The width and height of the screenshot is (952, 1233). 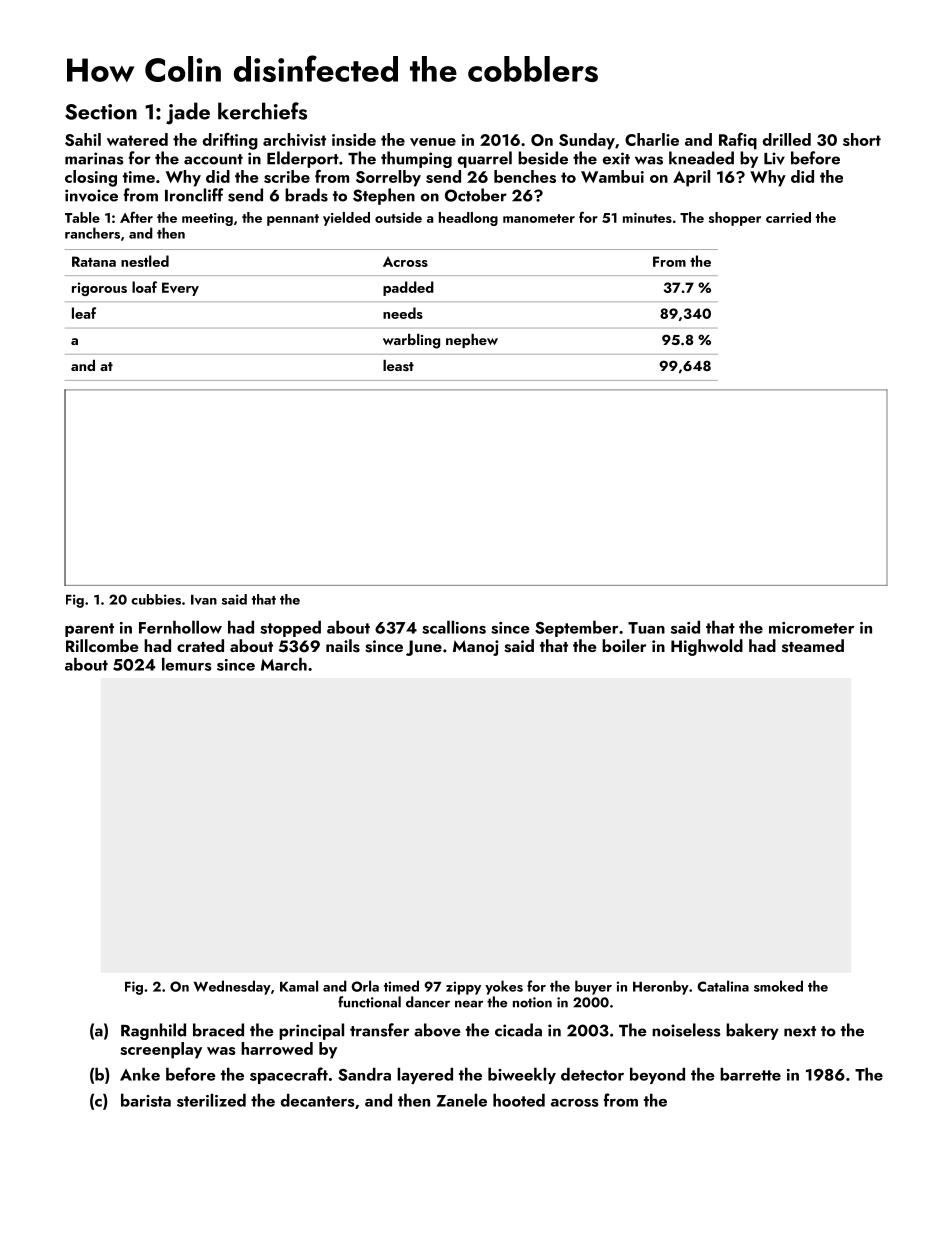 What do you see at coordinates (284, 664) in the screenshot?
I see `March` at bounding box center [284, 664].
